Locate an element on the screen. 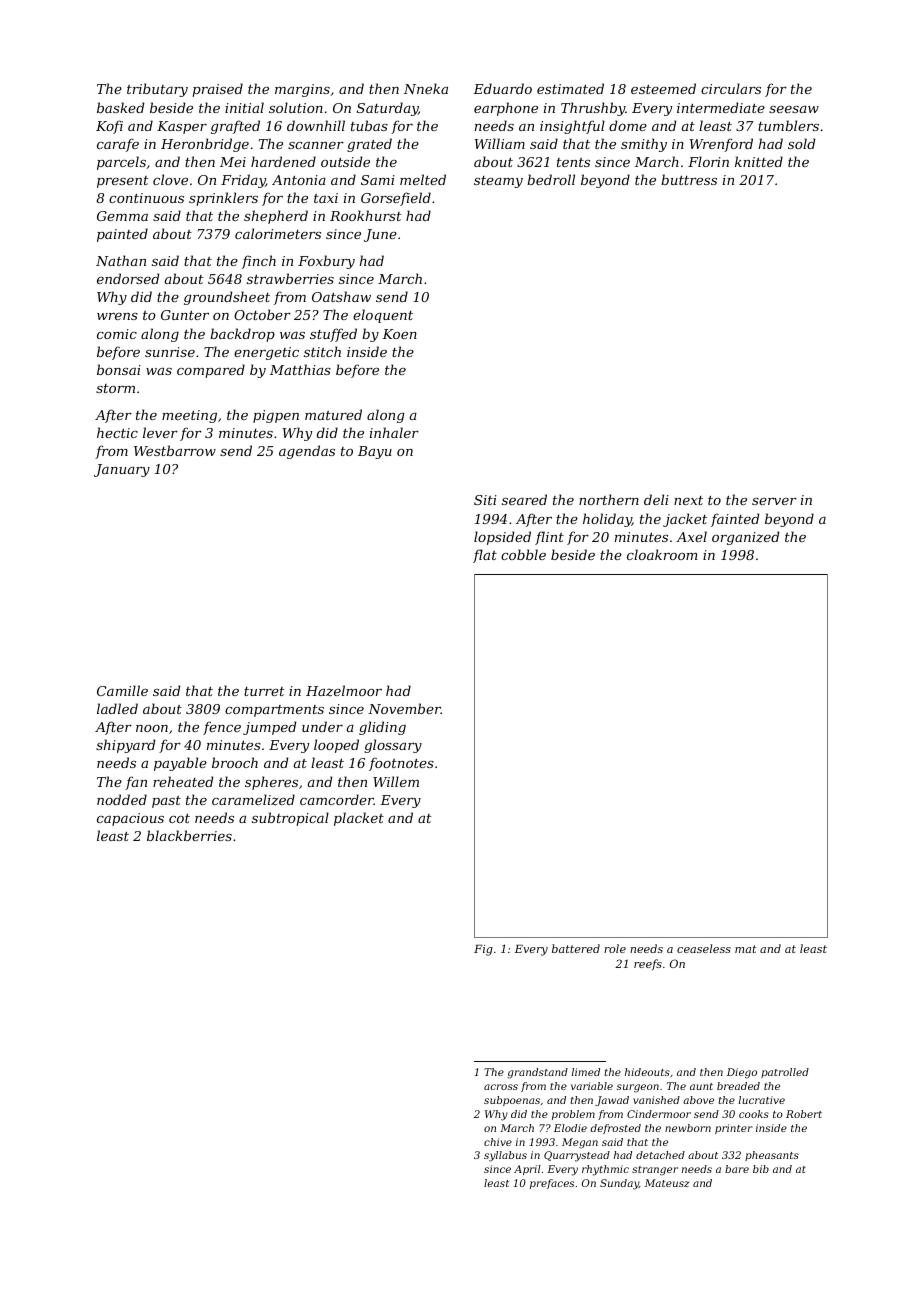 Image resolution: width=924 pixels, height=1308 pixels. compartments is located at coordinates (274, 711).
